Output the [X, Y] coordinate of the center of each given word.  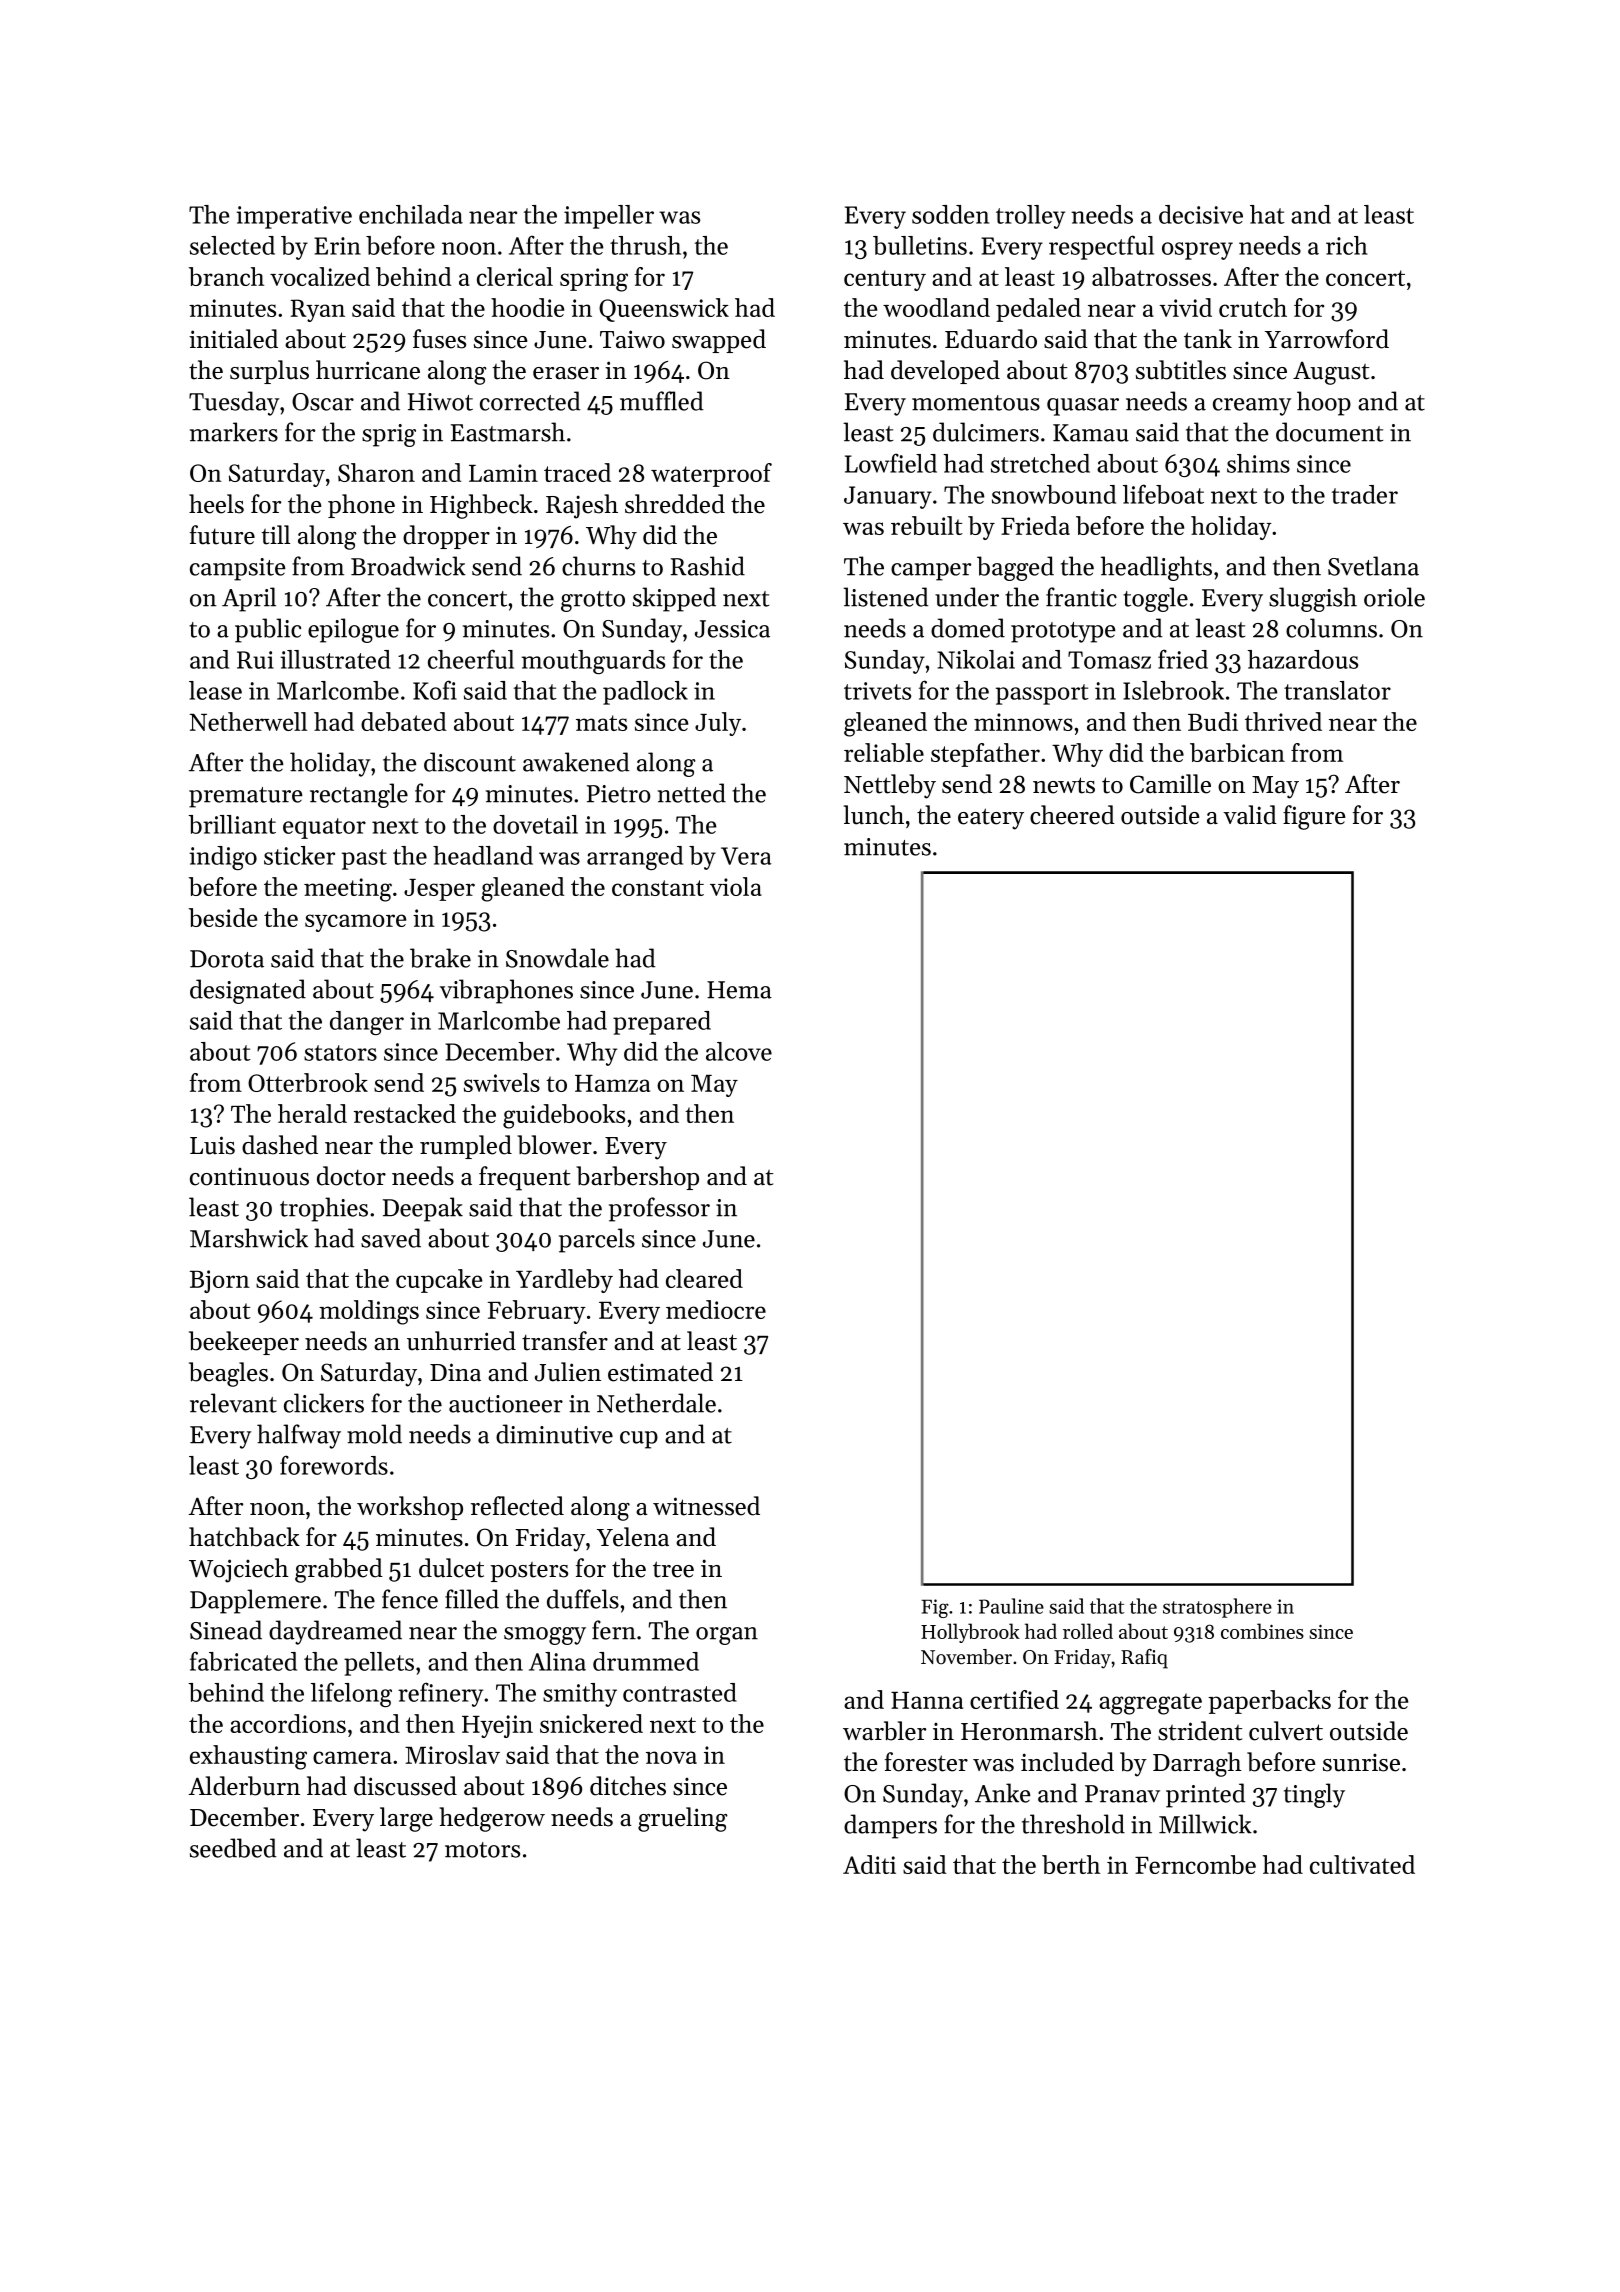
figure [1314, 817]
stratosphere [1217, 1608]
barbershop [637, 1178]
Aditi [869, 1864]
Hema [739, 990]
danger [367, 1023]
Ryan [318, 310]
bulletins [920, 245]
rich [1347, 245]
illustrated [335, 659]
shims [1258, 463]
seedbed [233, 1848]
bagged [1015, 568]
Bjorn [220, 1281]
